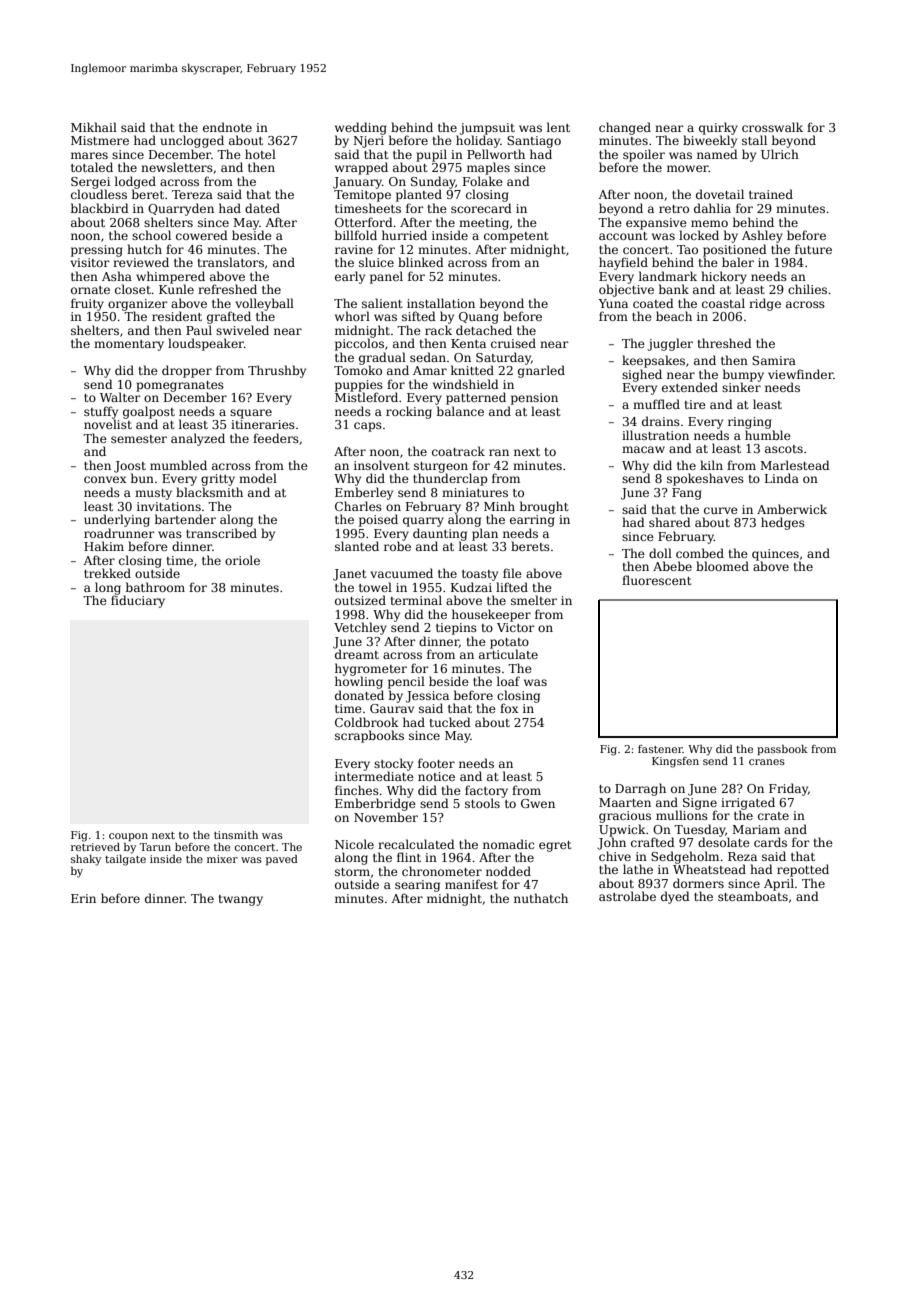  What do you see at coordinates (368, 142) in the document?
I see `Njeri` at bounding box center [368, 142].
